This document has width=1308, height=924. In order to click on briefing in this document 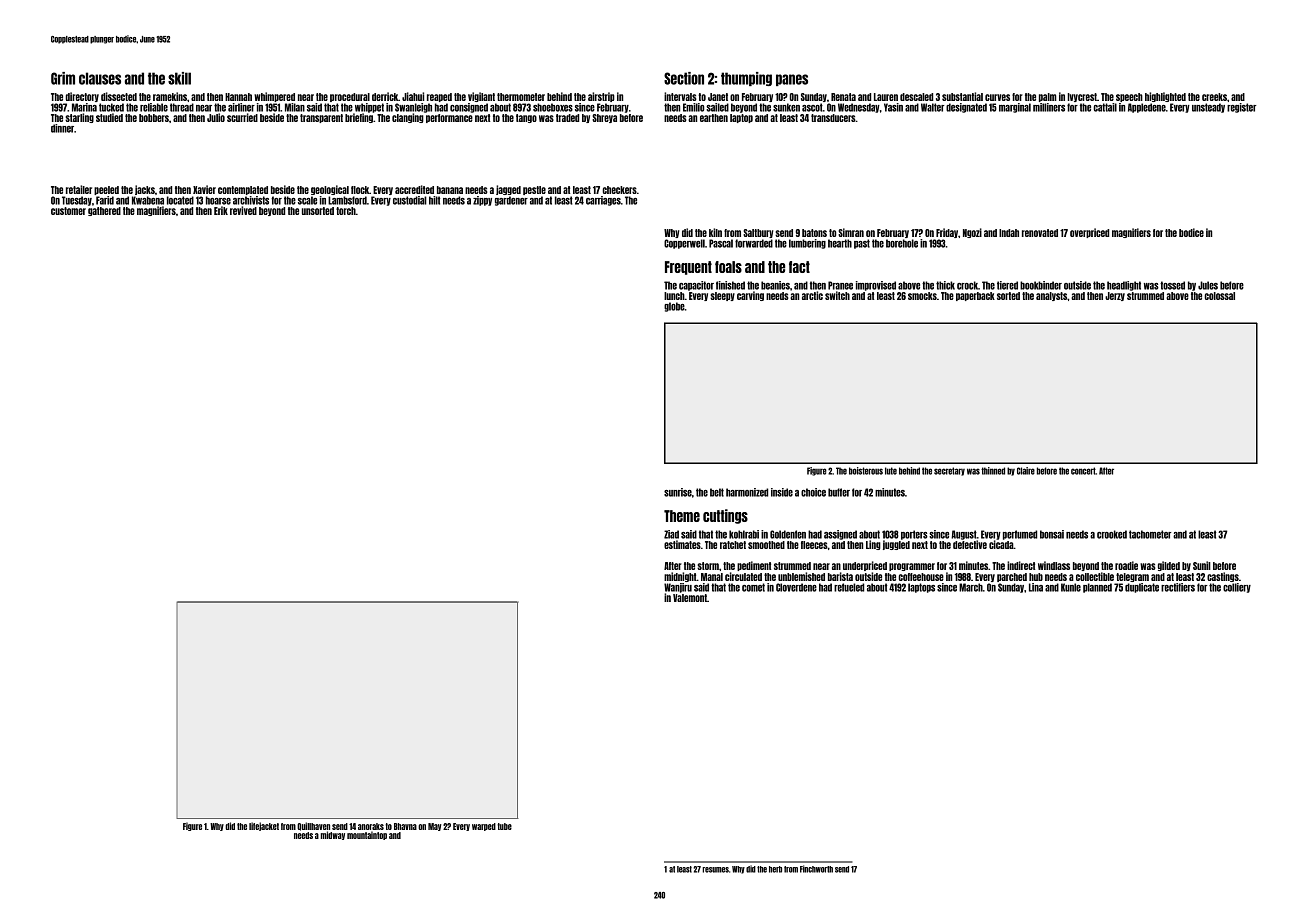, I will do `click(359, 118)`.
